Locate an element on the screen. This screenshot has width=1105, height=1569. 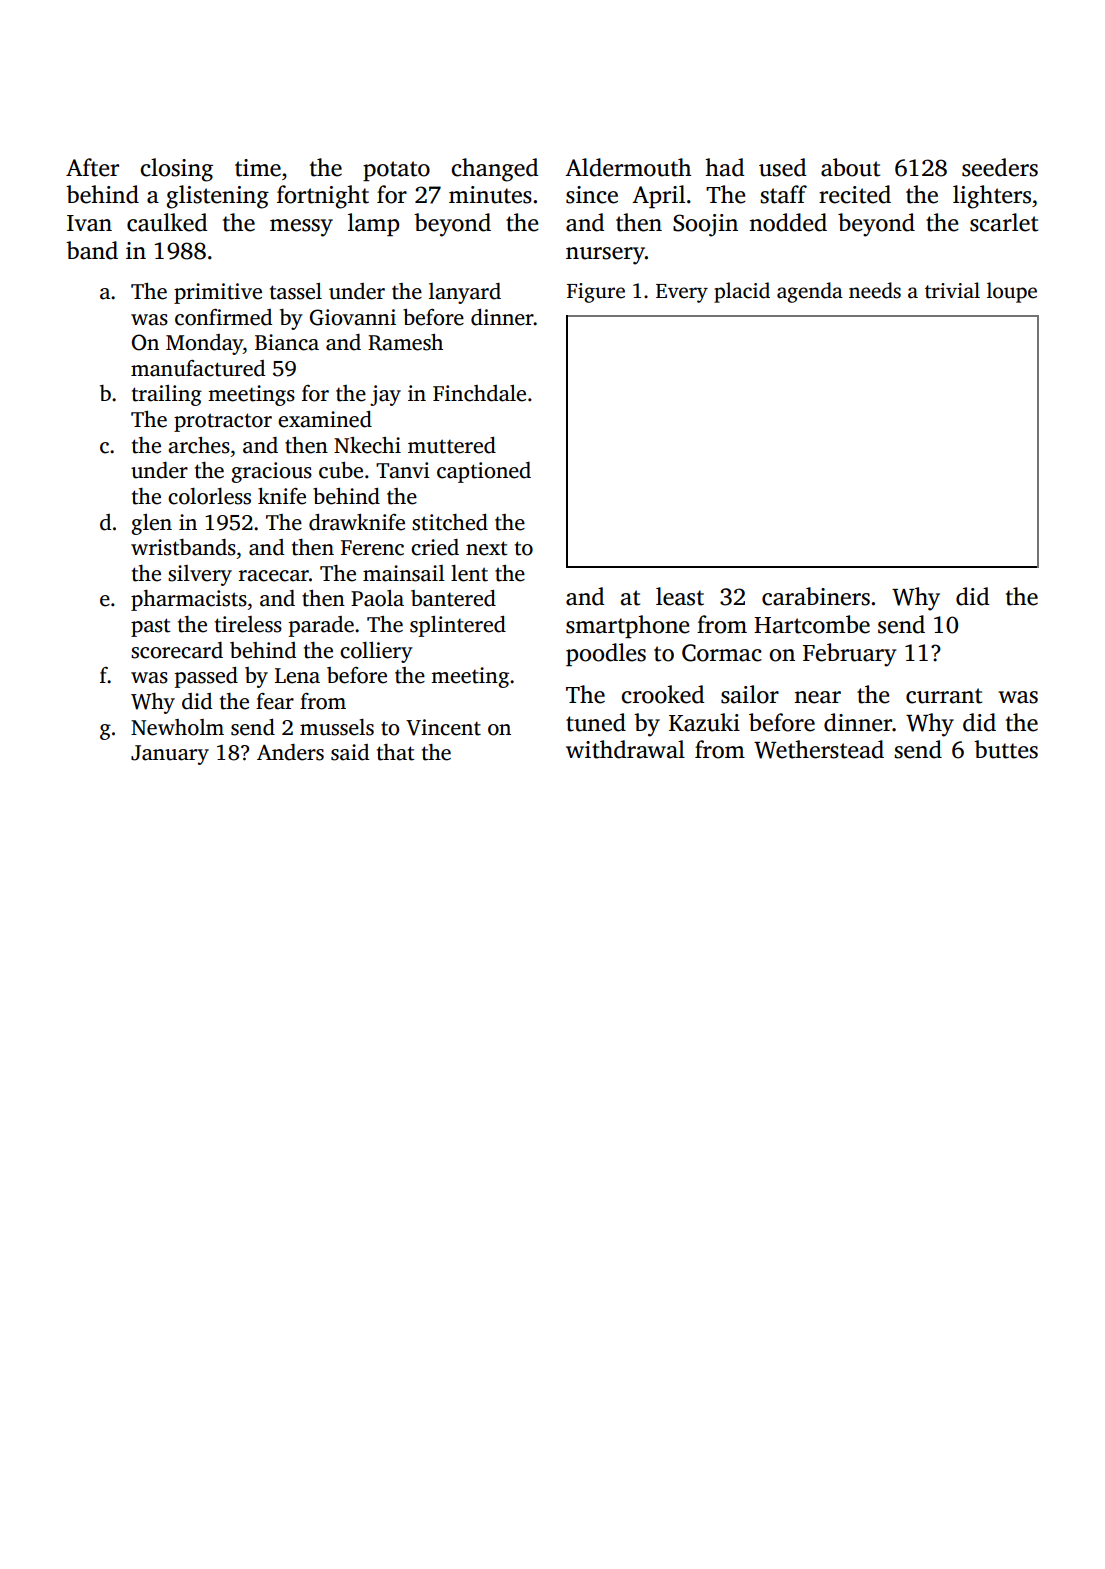
carabiners is located at coordinates (816, 596).
